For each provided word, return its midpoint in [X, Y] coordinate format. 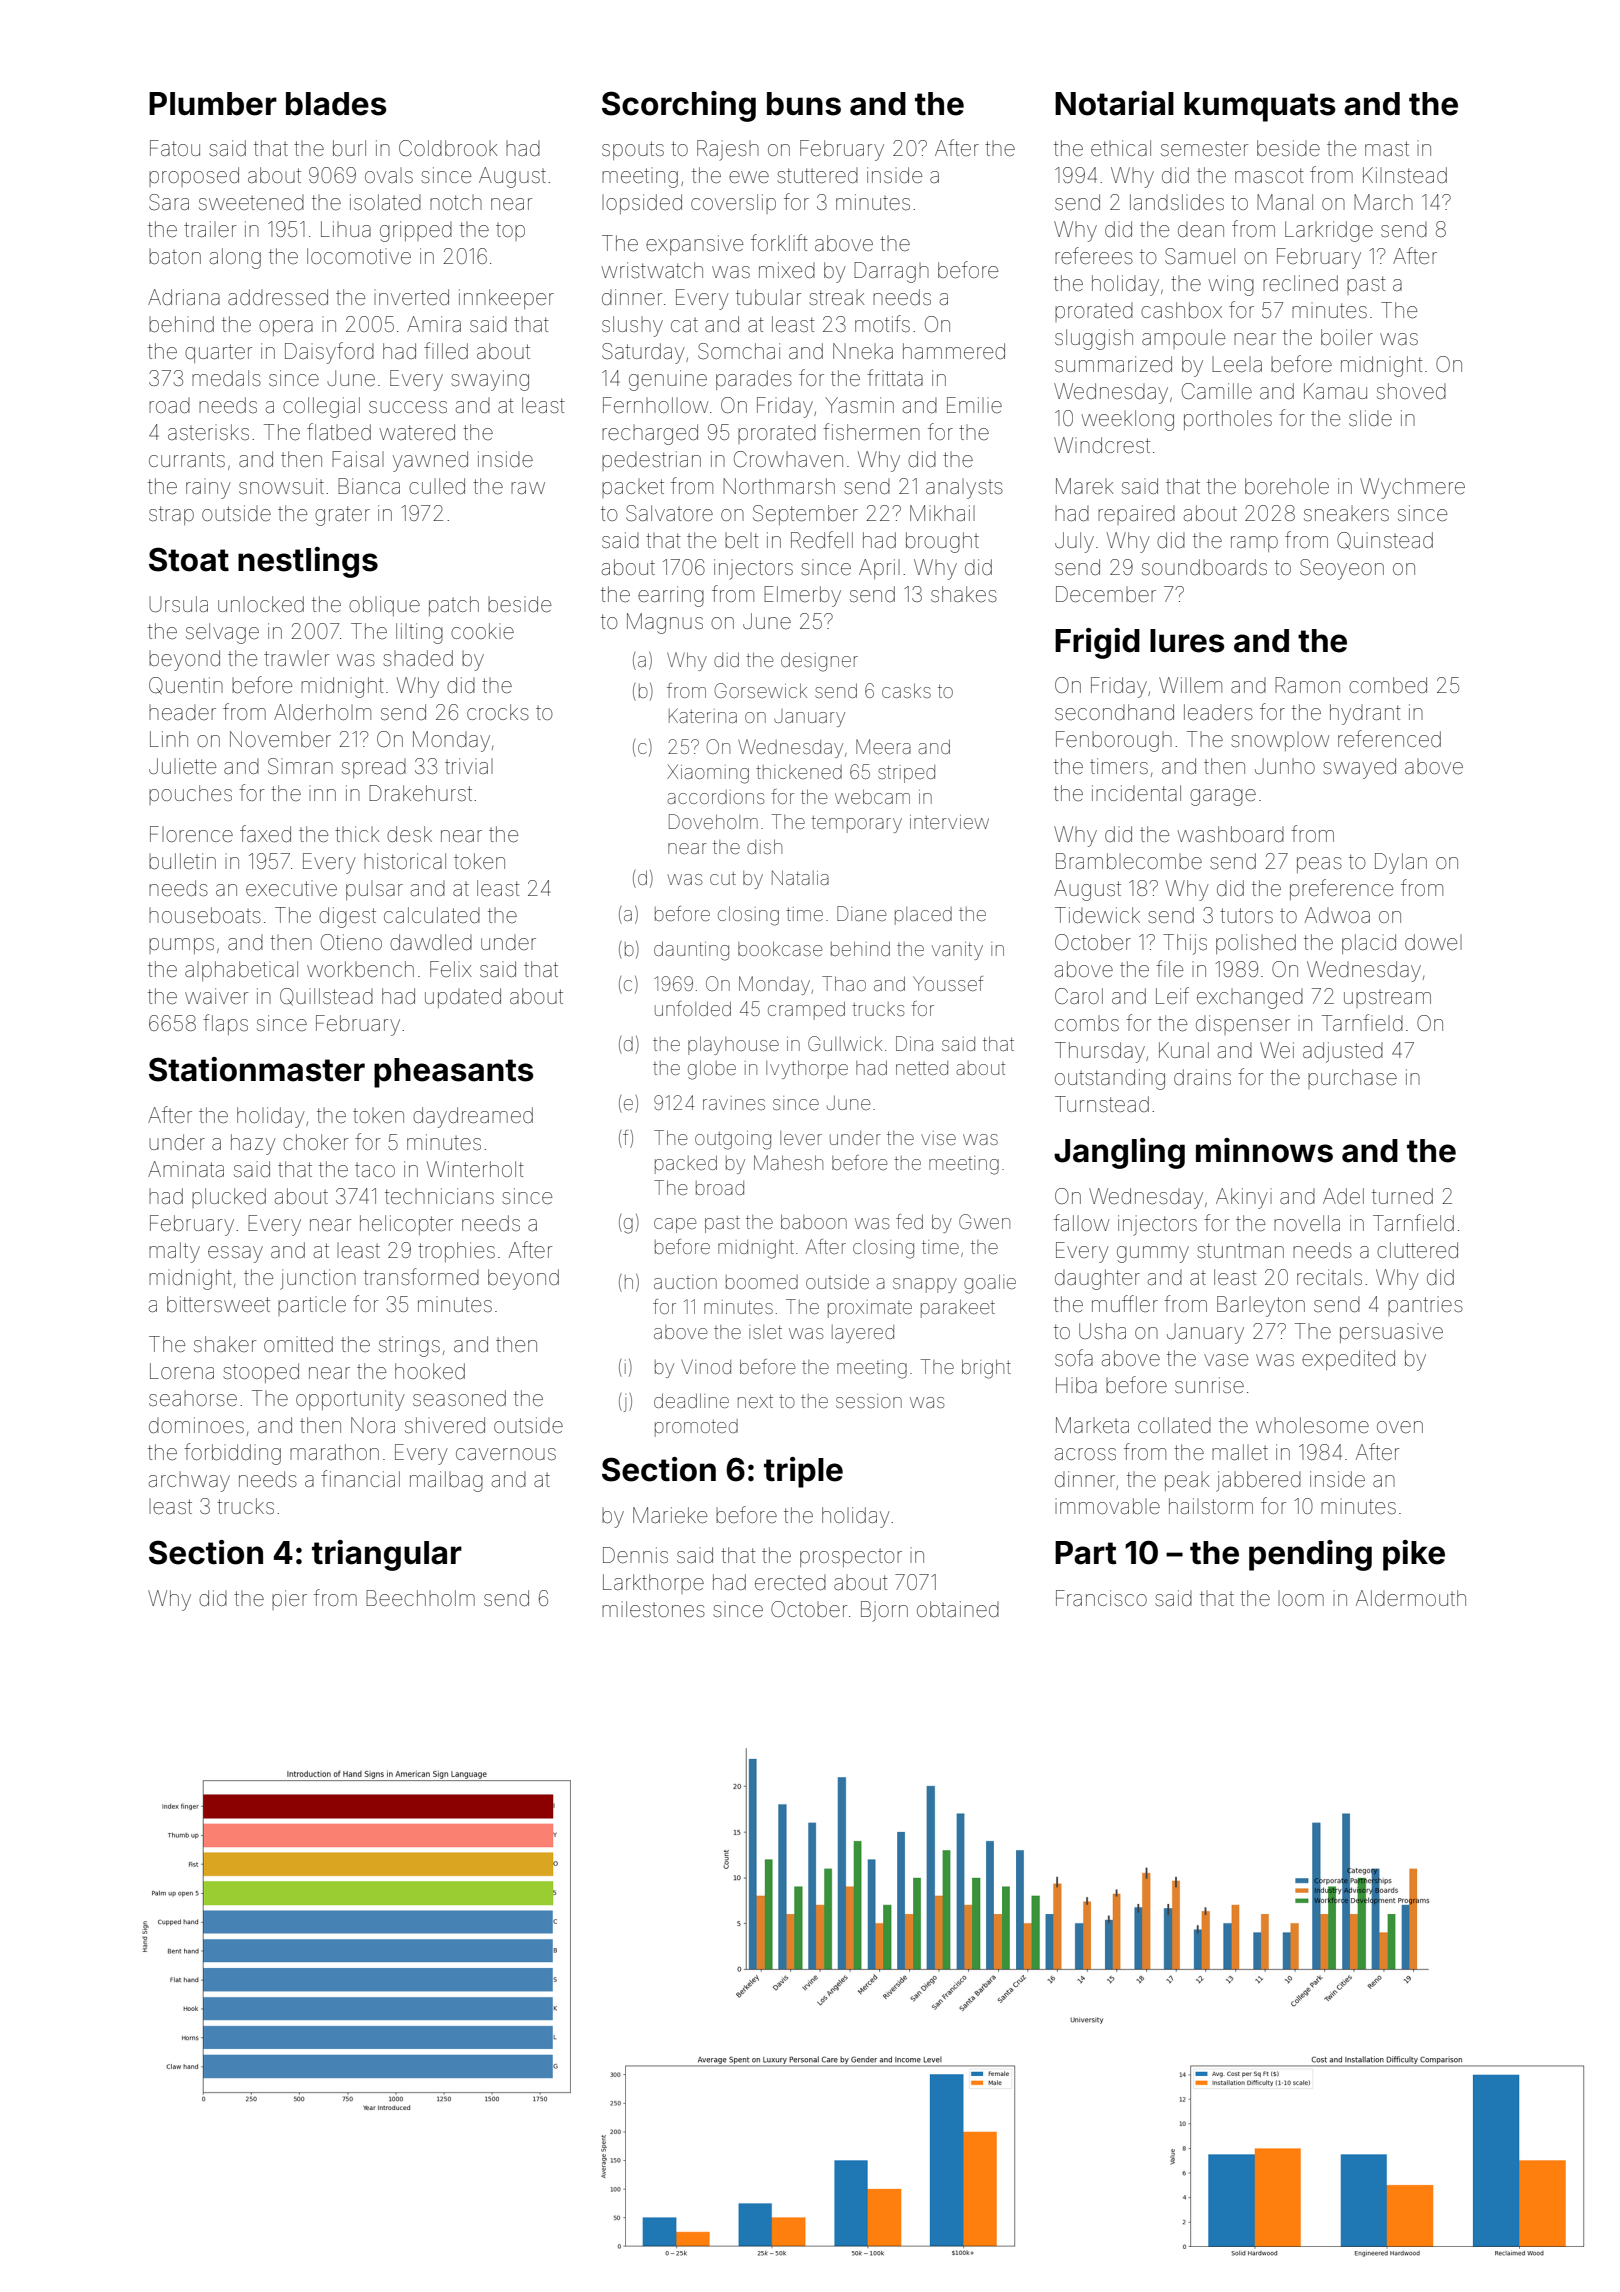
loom [1301, 1598]
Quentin [186, 686]
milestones [653, 1609]
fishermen [871, 432]
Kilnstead [1405, 175]
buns [804, 104]
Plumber [213, 104]
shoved [1411, 391]
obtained [958, 1609]
